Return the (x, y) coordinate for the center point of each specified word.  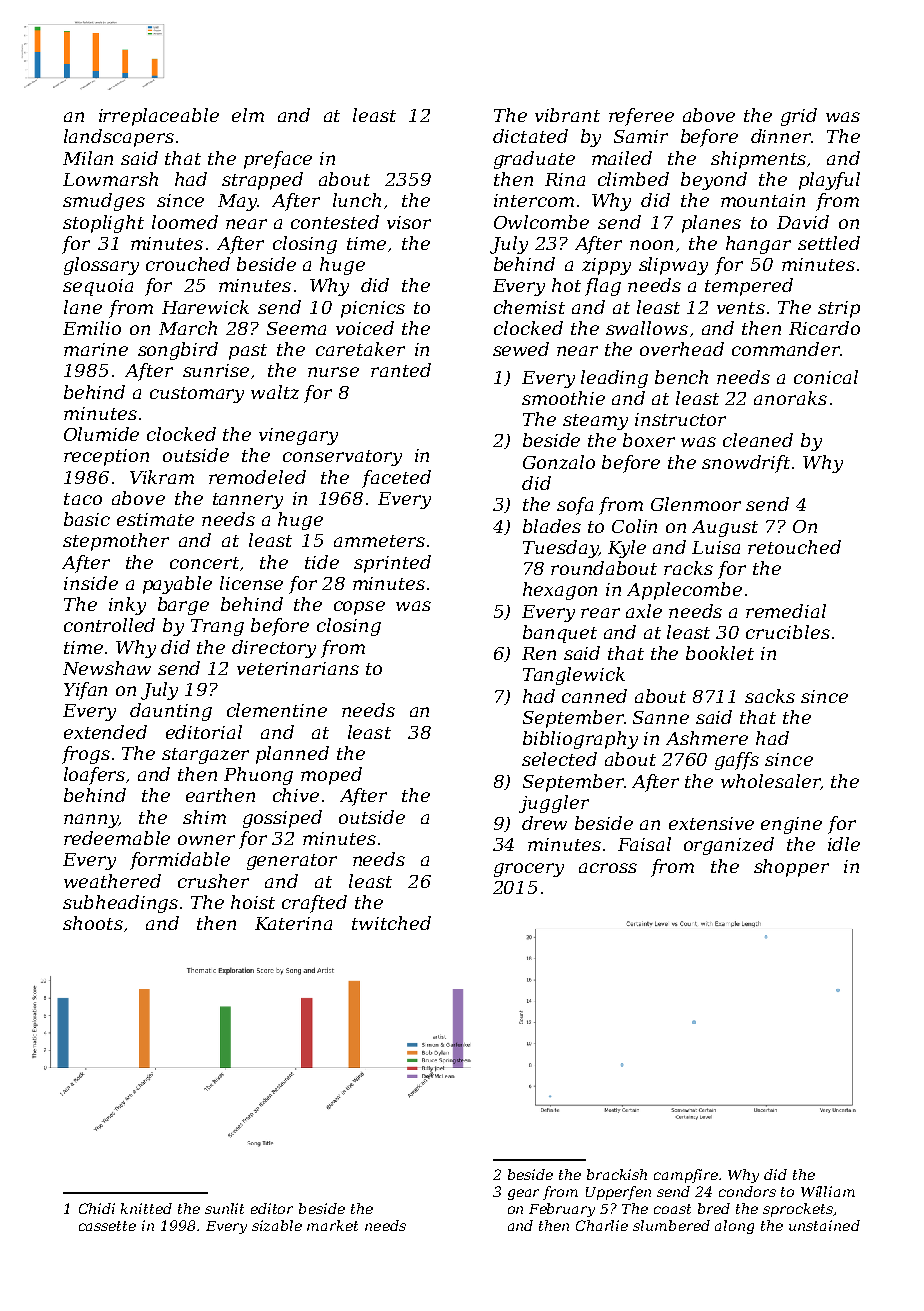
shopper (791, 868)
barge (183, 606)
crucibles (788, 632)
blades (552, 526)
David (803, 222)
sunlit (224, 1208)
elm (248, 115)
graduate (534, 160)
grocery (529, 870)
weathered (112, 881)
